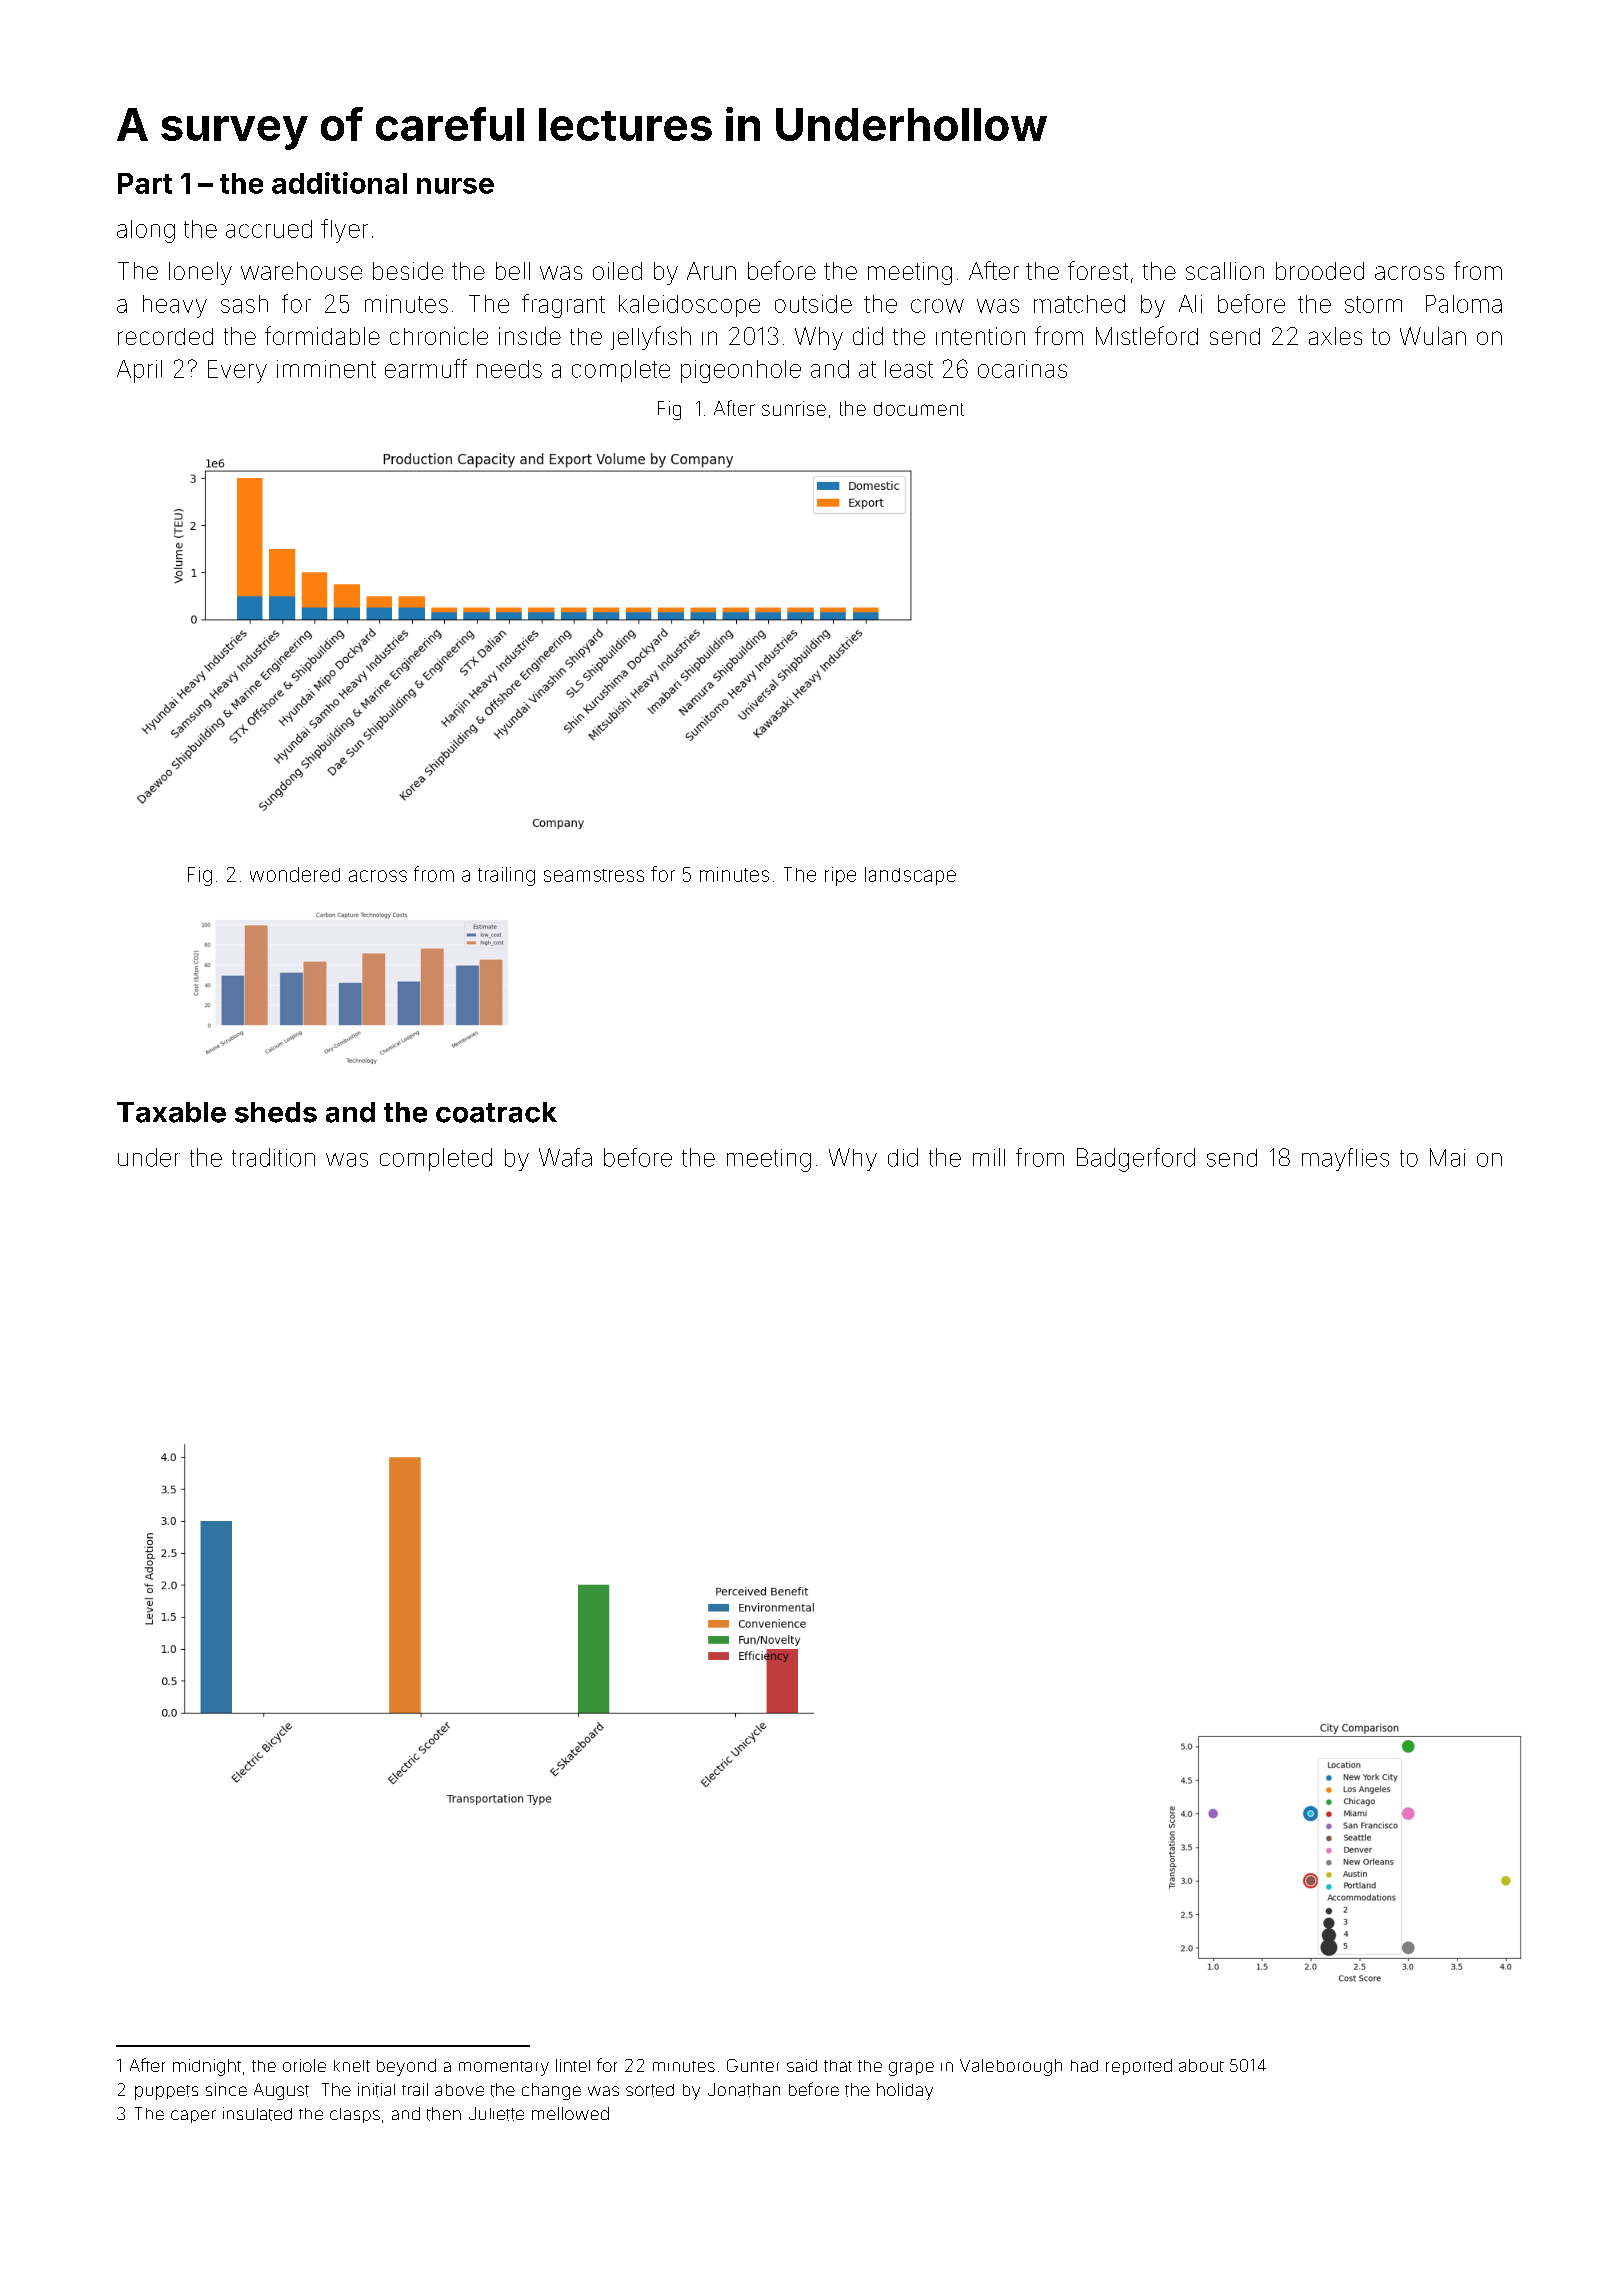  I want to click on Arun, so click(711, 271).
